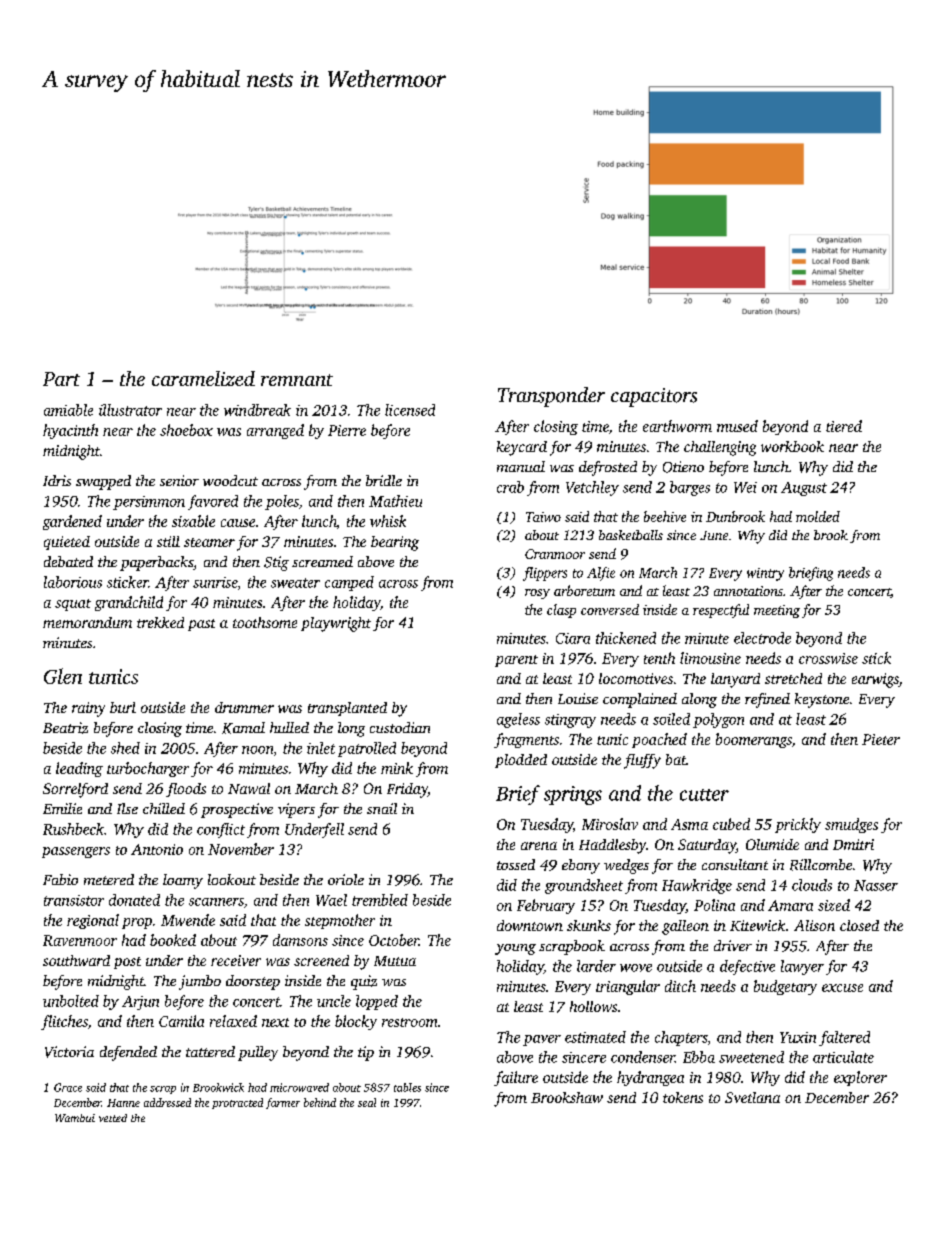  What do you see at coordinates (510, 487) in the page?
I see `crab` at bounding box center [510, 487].
